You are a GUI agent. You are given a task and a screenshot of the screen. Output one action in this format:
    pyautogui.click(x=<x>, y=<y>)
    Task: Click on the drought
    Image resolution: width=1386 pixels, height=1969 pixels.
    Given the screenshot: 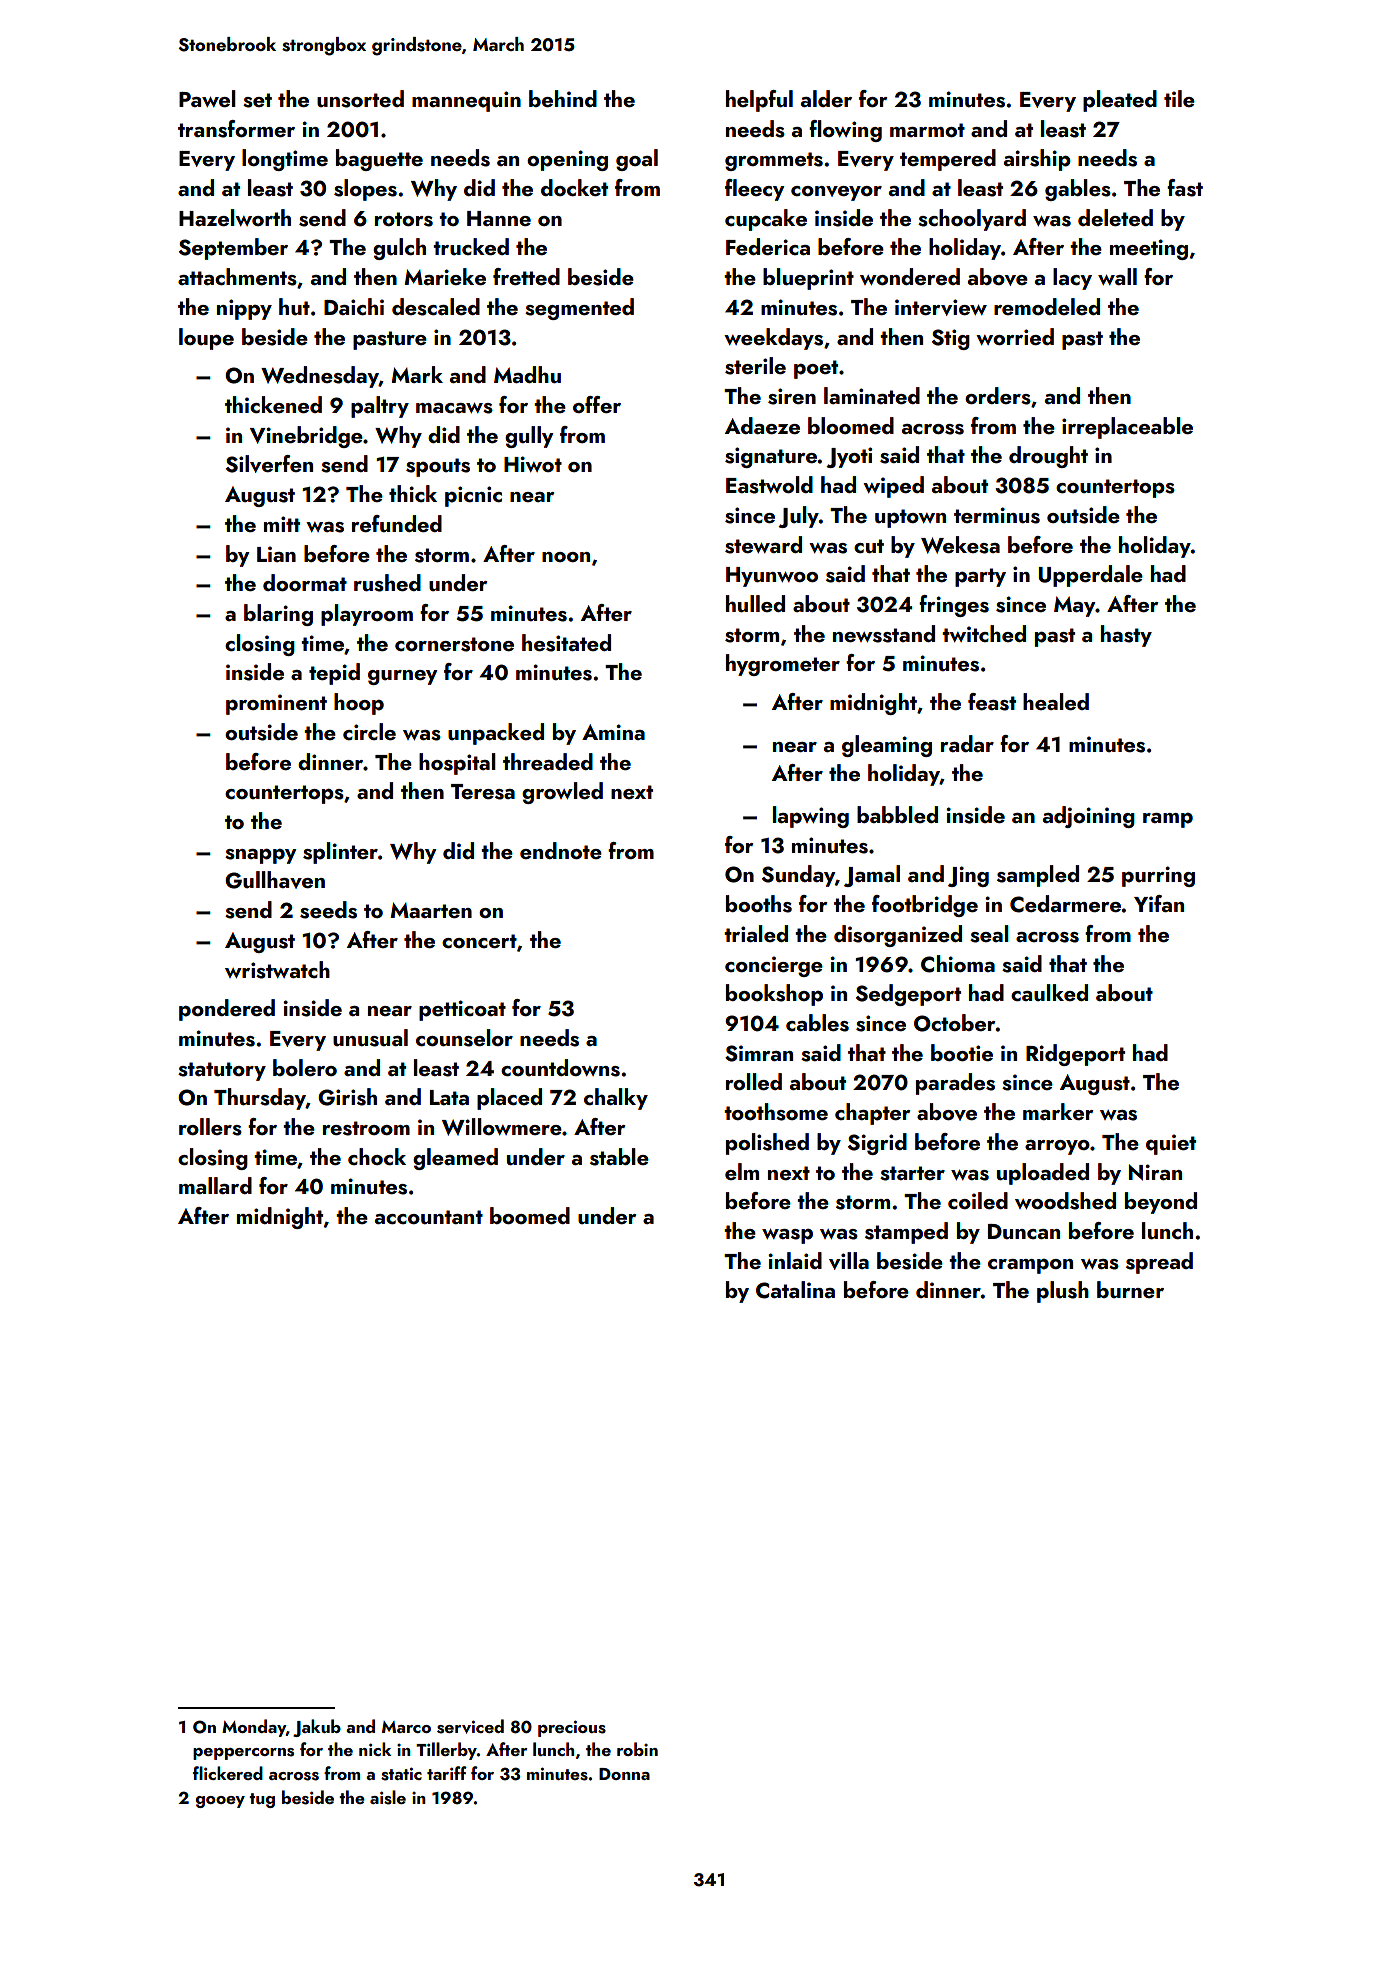 What is the action you would take?
    pyautogui.click(x=1048, y=457)
